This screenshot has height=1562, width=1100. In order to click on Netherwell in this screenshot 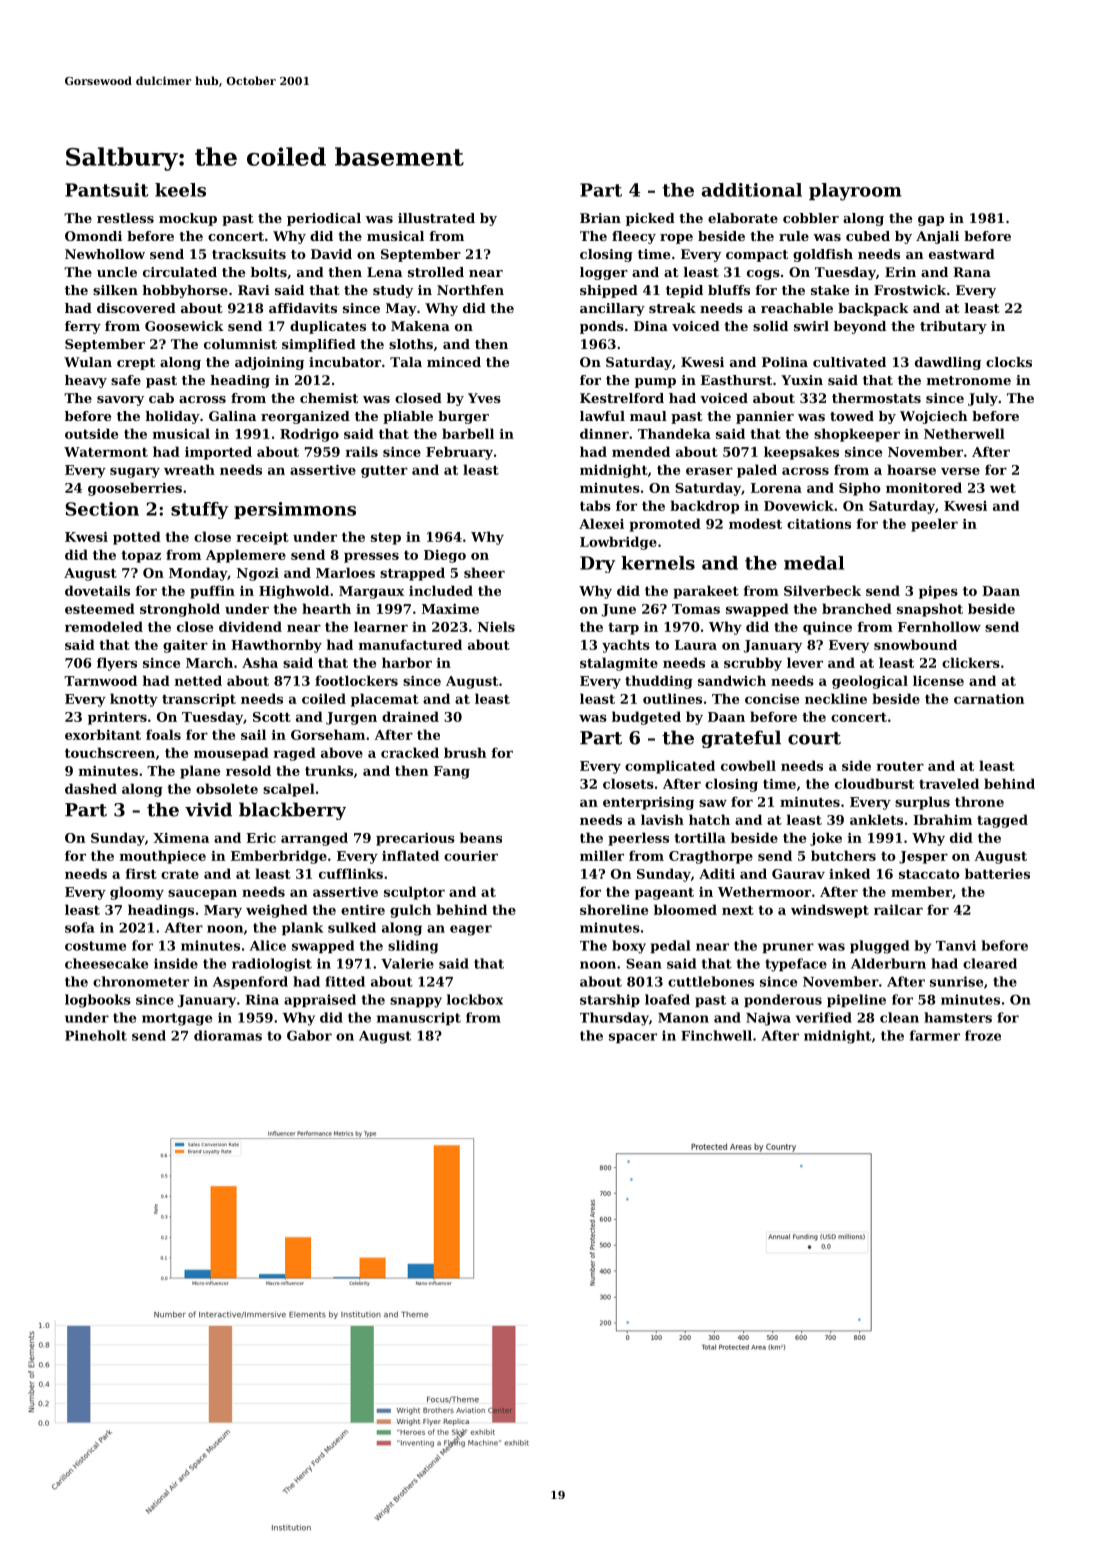, I will do `click(964, 433)`.
